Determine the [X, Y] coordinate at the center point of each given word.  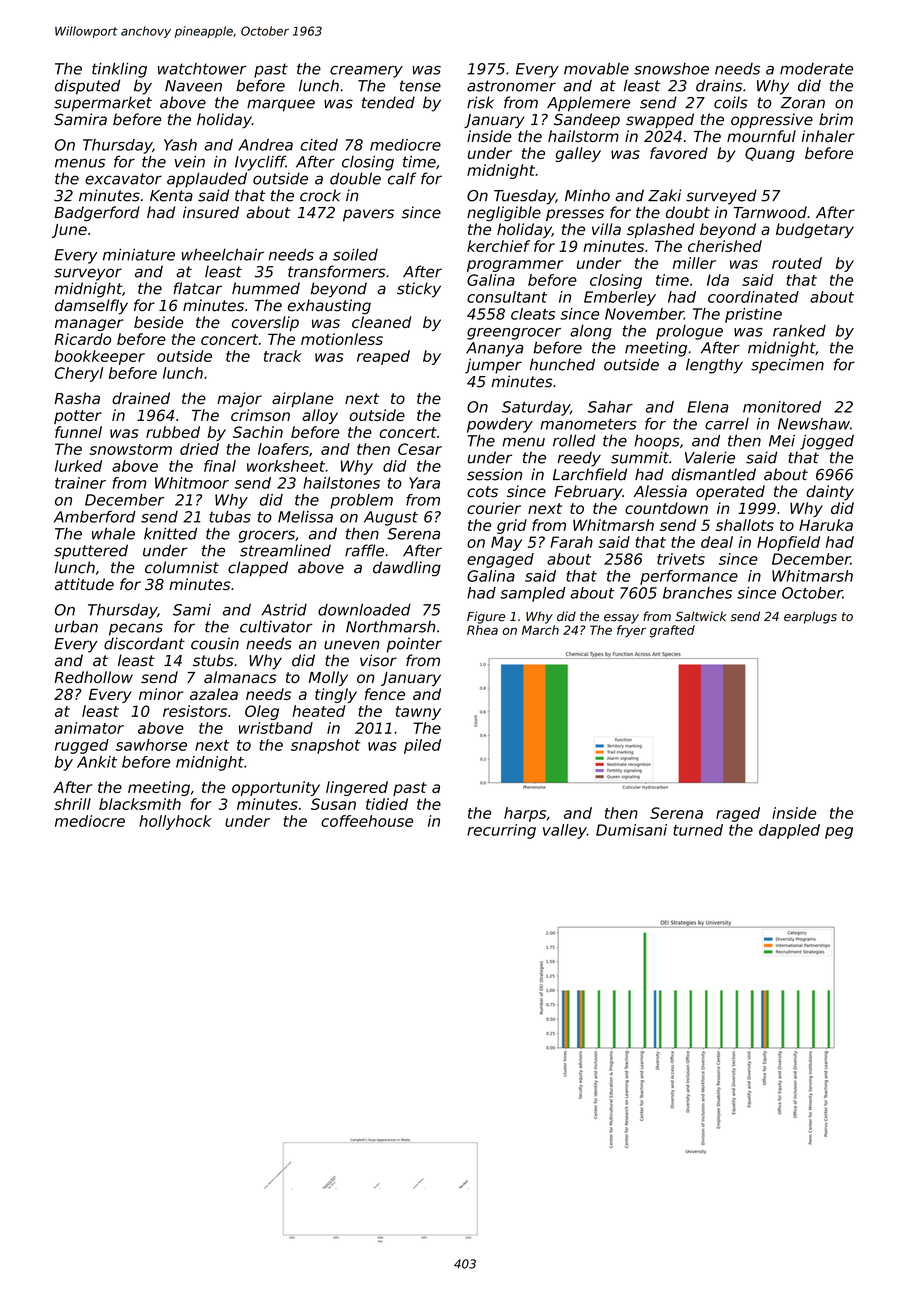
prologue [689, 332]
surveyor [88, 274]
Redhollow [93, 677]
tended [388, 102]
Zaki [664, 195]
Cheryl [79, 374]
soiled [355, 255]
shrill [72, 804]
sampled [532, 594]
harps [525, 814]
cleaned [381, 322]
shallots [745, 525]
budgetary [815, 230]
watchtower [202, 69]
